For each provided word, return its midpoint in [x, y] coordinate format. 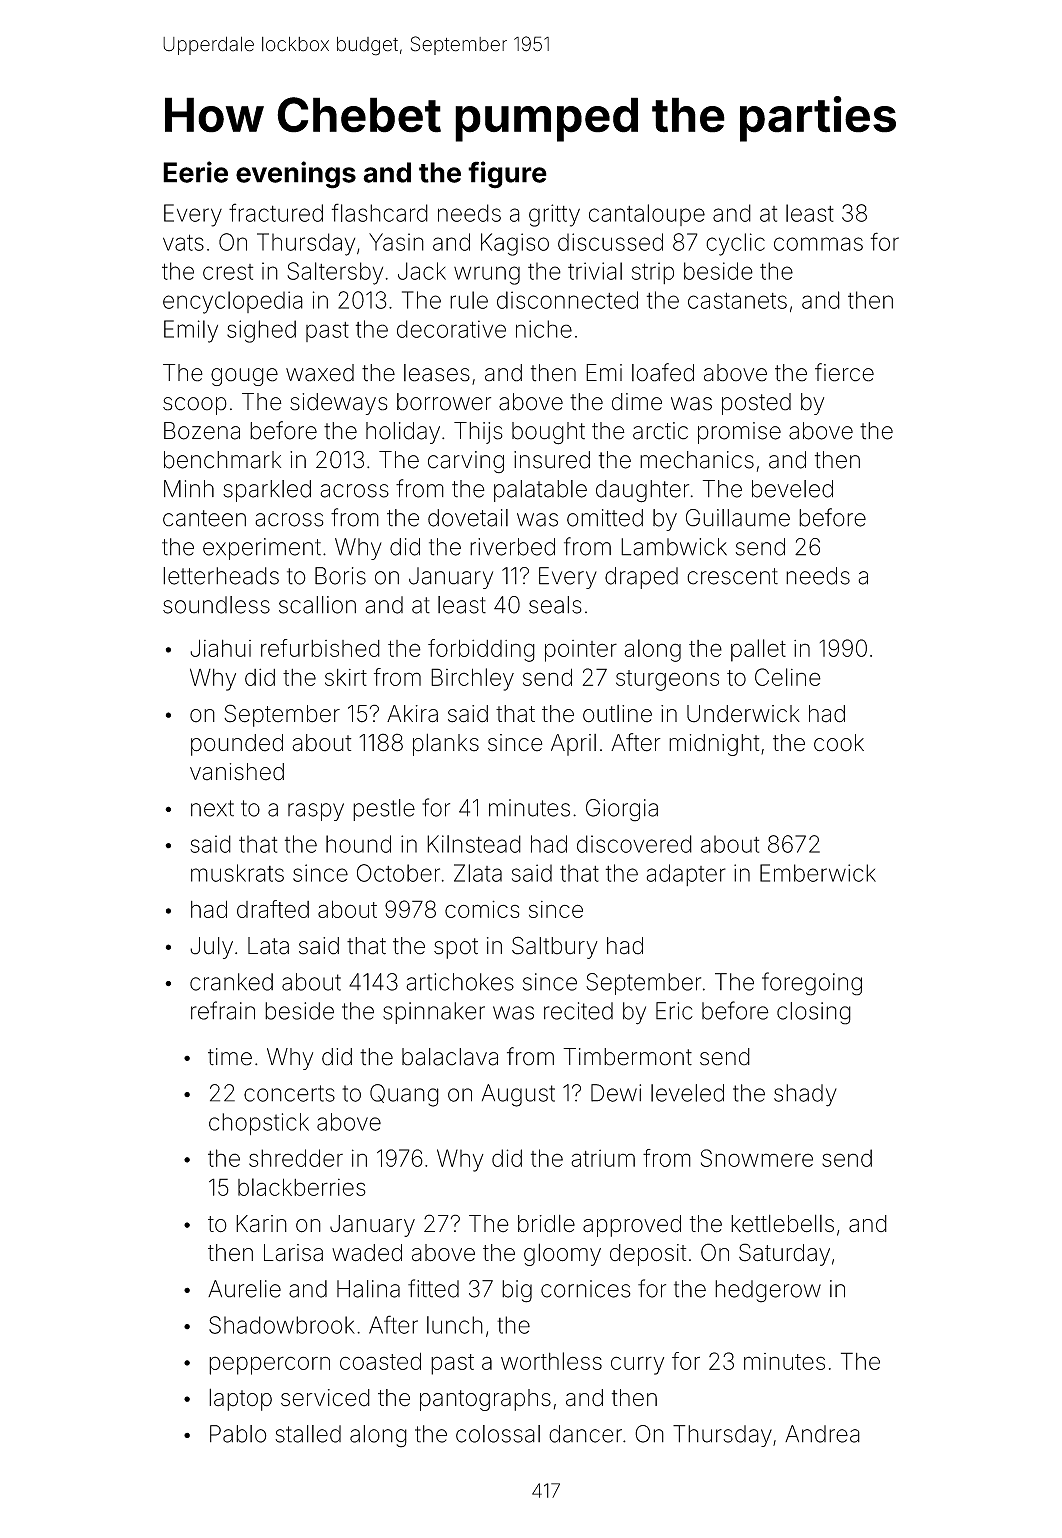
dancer [585, 1434]
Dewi [616, 1093]
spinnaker [434, 1013]
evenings [296, 175]
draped [641, 578]
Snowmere [757, 1158]
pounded [237, 745]
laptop [240, 1399]
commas [818, 244]
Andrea [822, 1434]
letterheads [221, 576]
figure [507, 175]
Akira [412, 714]
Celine [788, 677]
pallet [758, 650]
